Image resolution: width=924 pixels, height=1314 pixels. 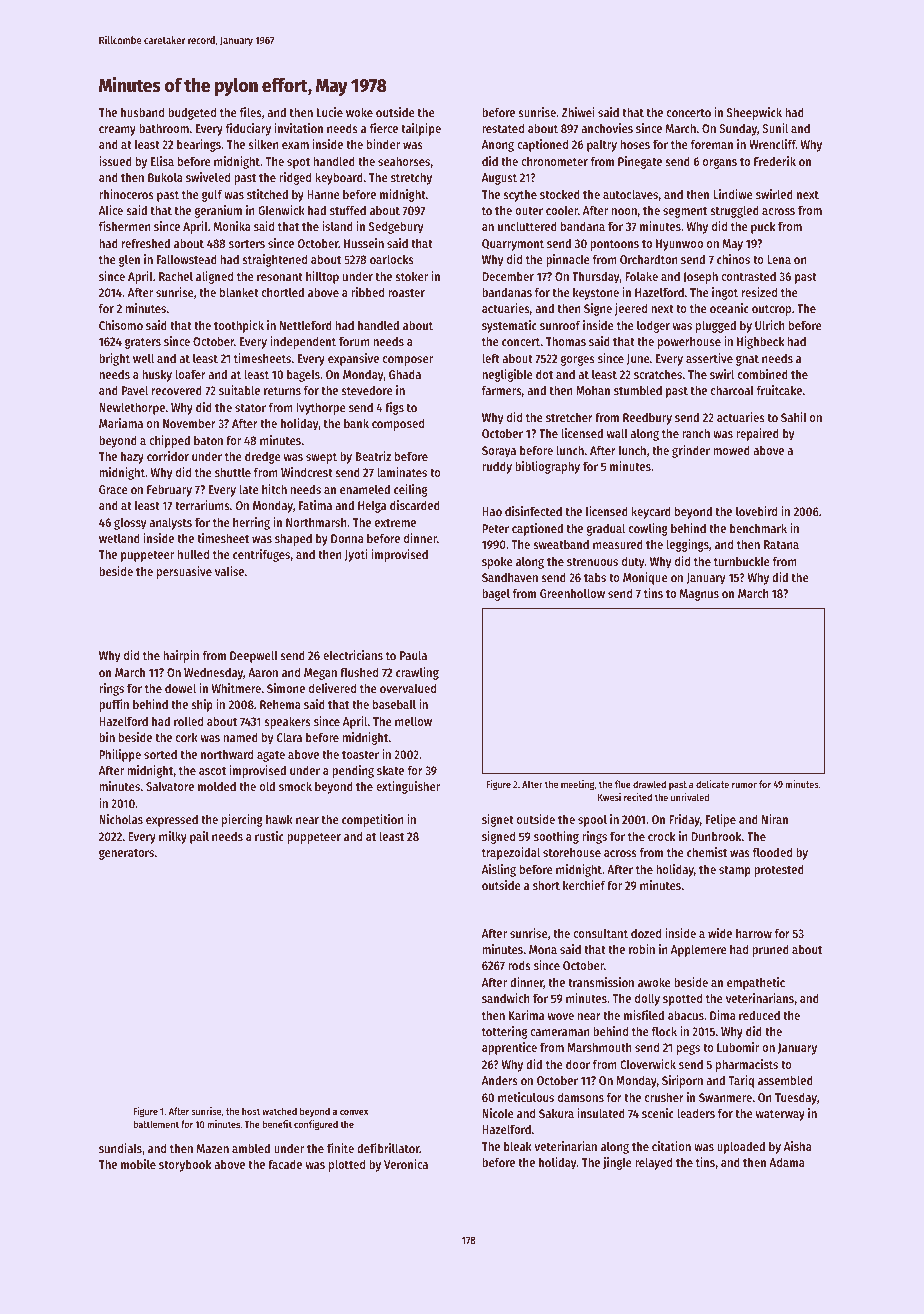 What do you see at coordinates (741, 1147) in the image?
I see `uploaded` at bounding box center [741, 1147].
